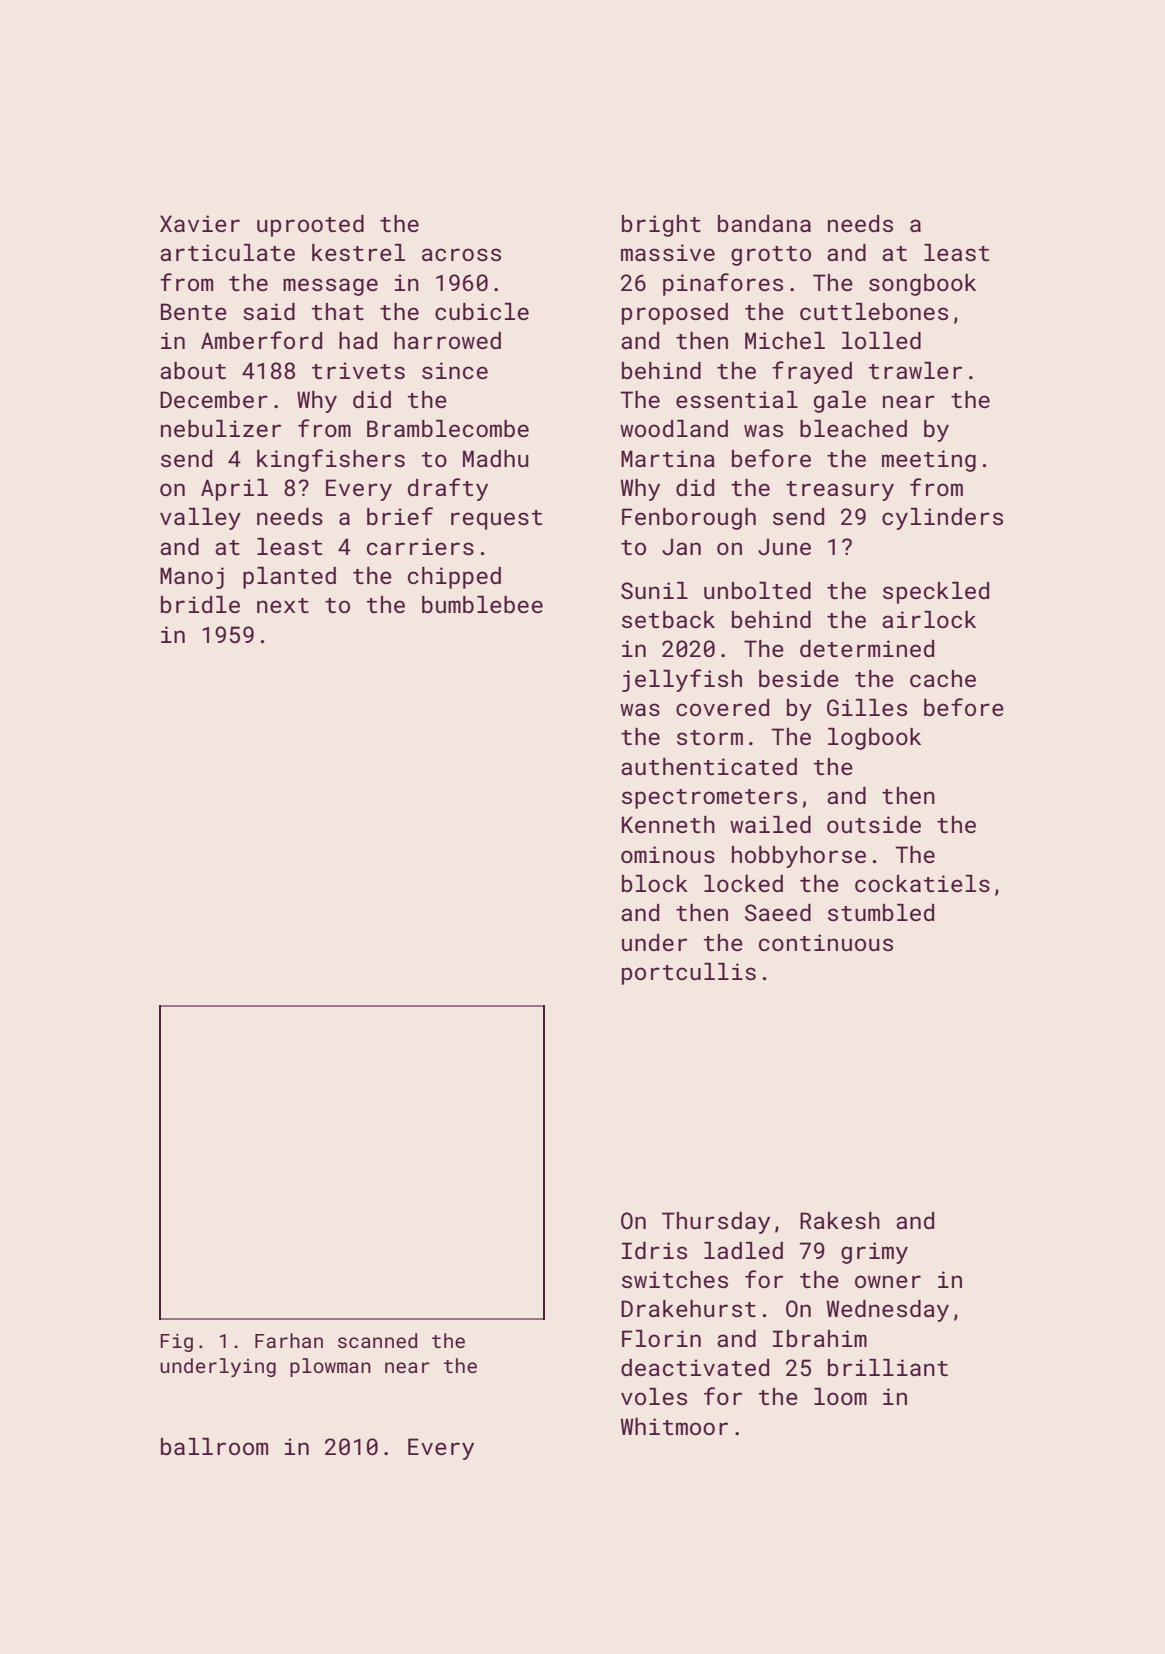 The width and height of the screenshot is (1165, 1654). Describe the element at coordinates (200, 519) in the screenshot. I see `valley` at that location.
